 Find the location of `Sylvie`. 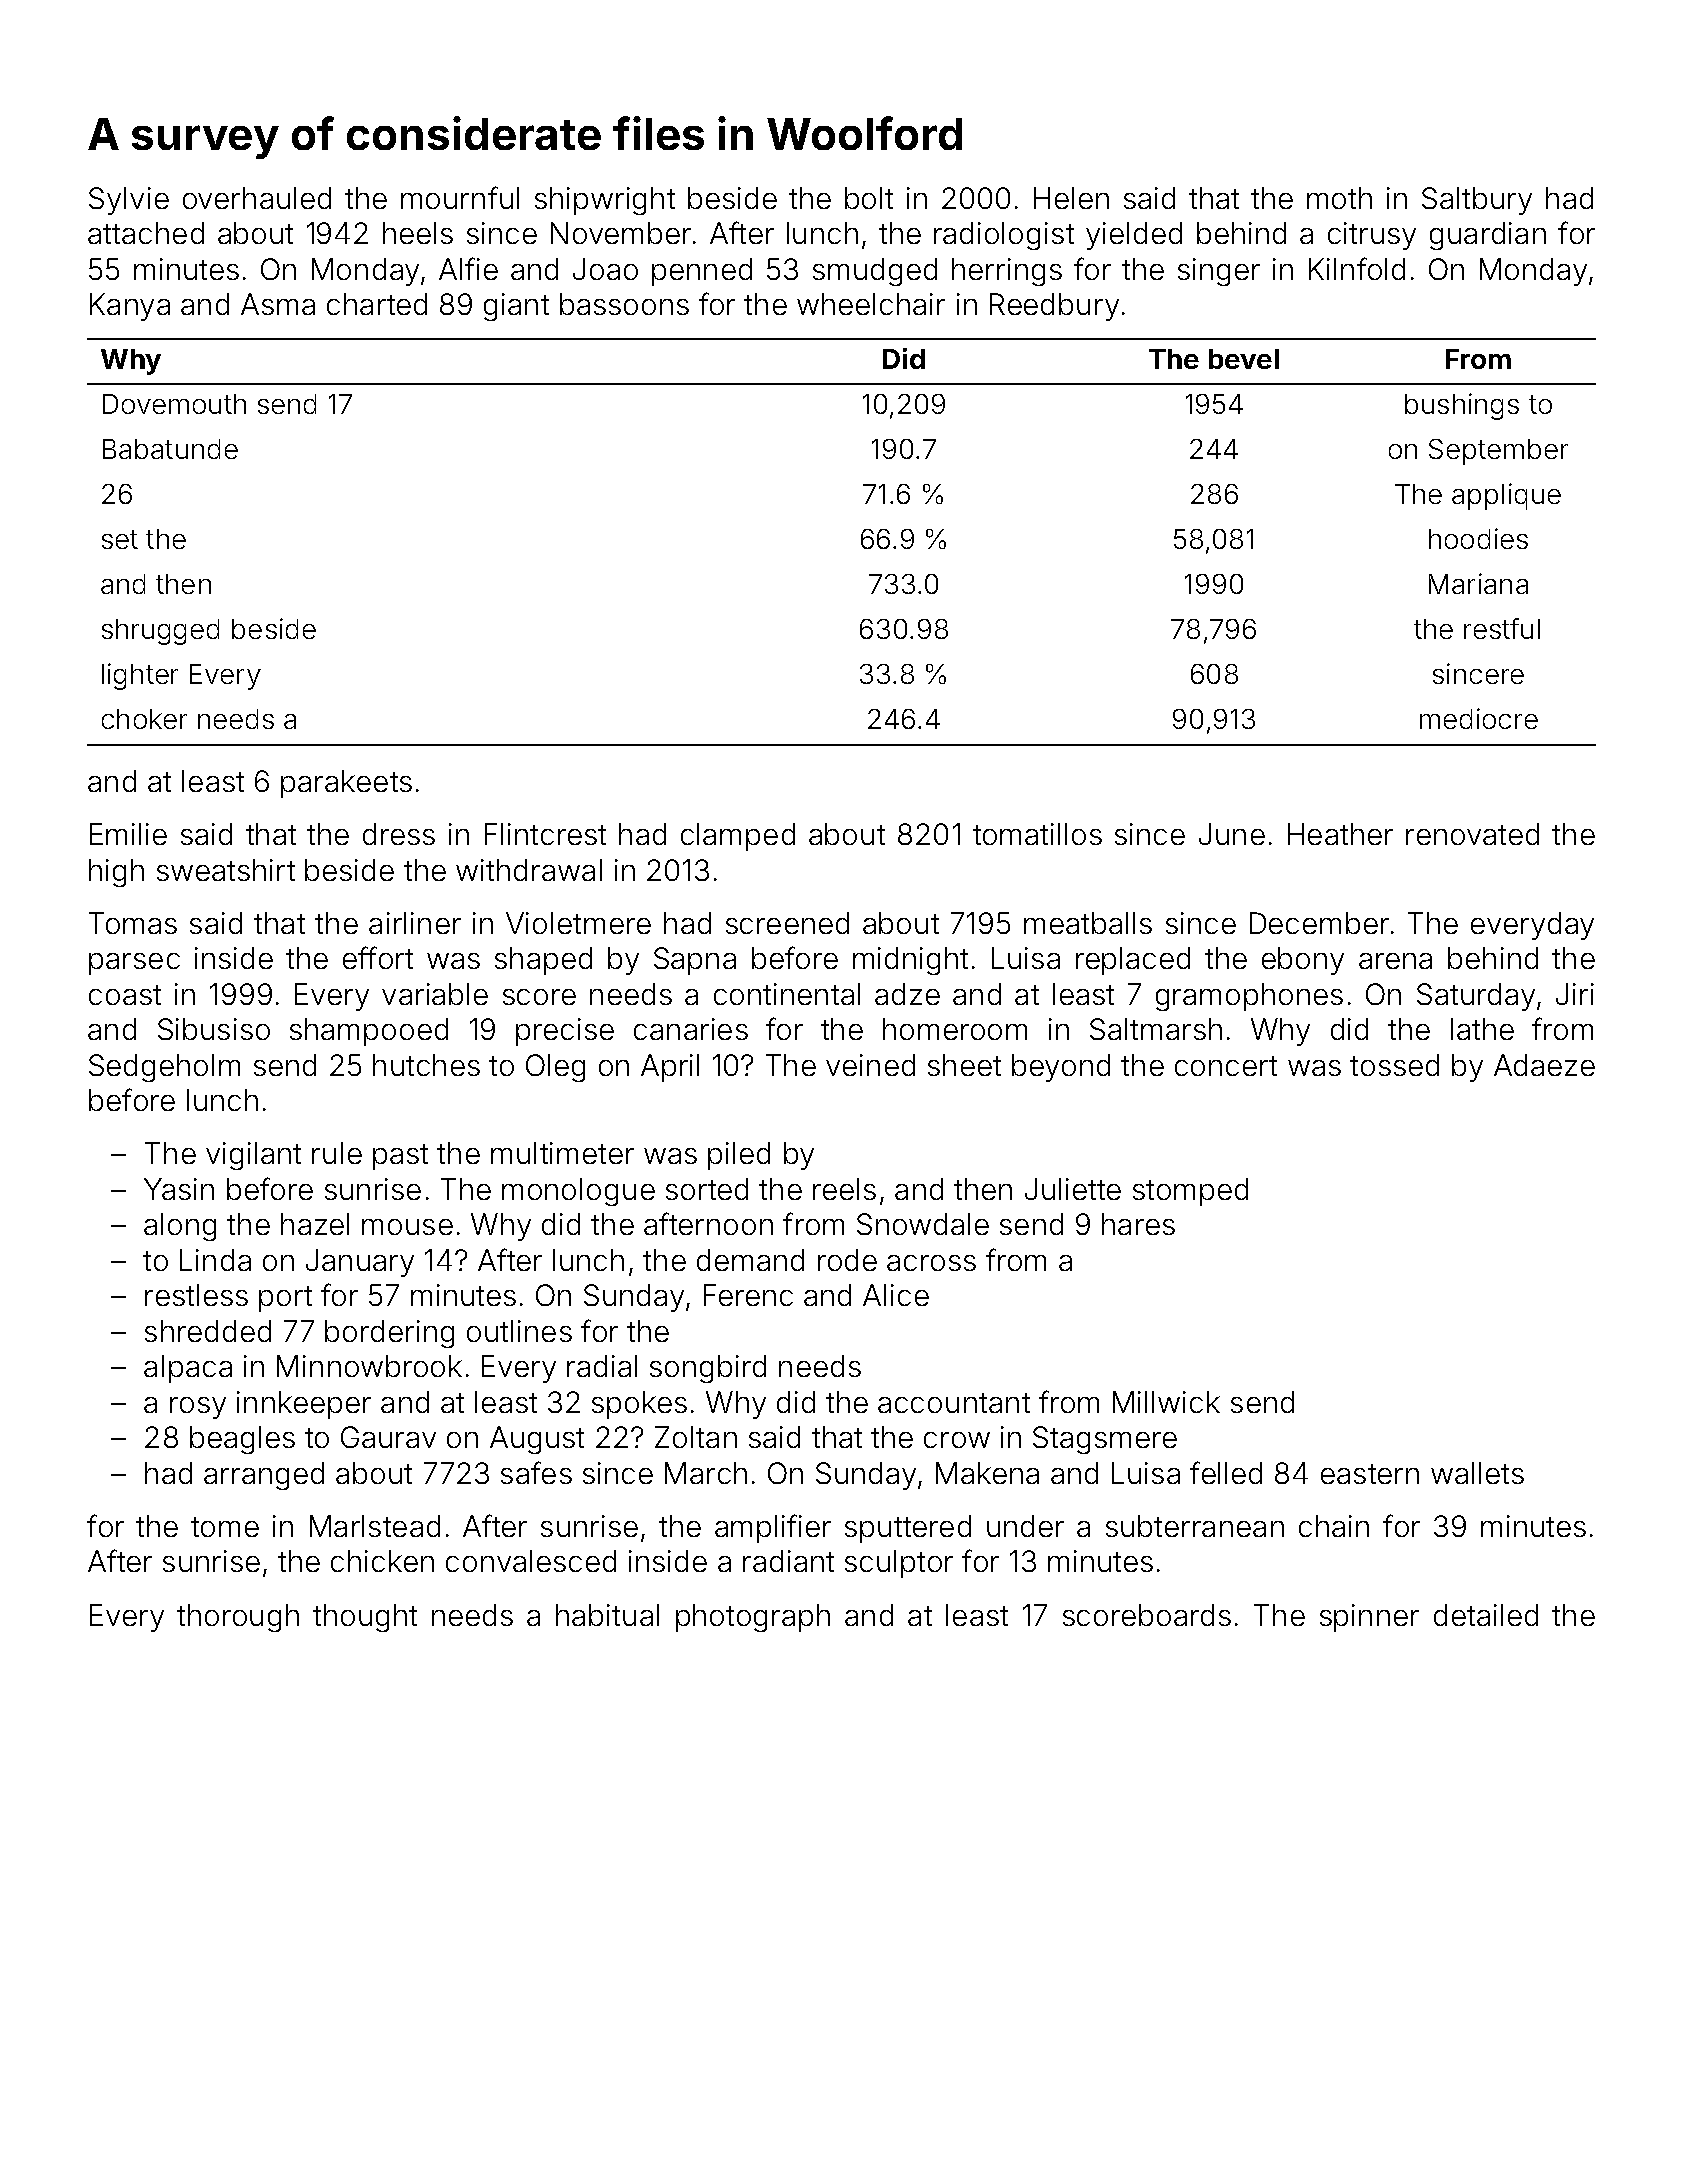

Sylvie is located at coordinates (129, 201).
